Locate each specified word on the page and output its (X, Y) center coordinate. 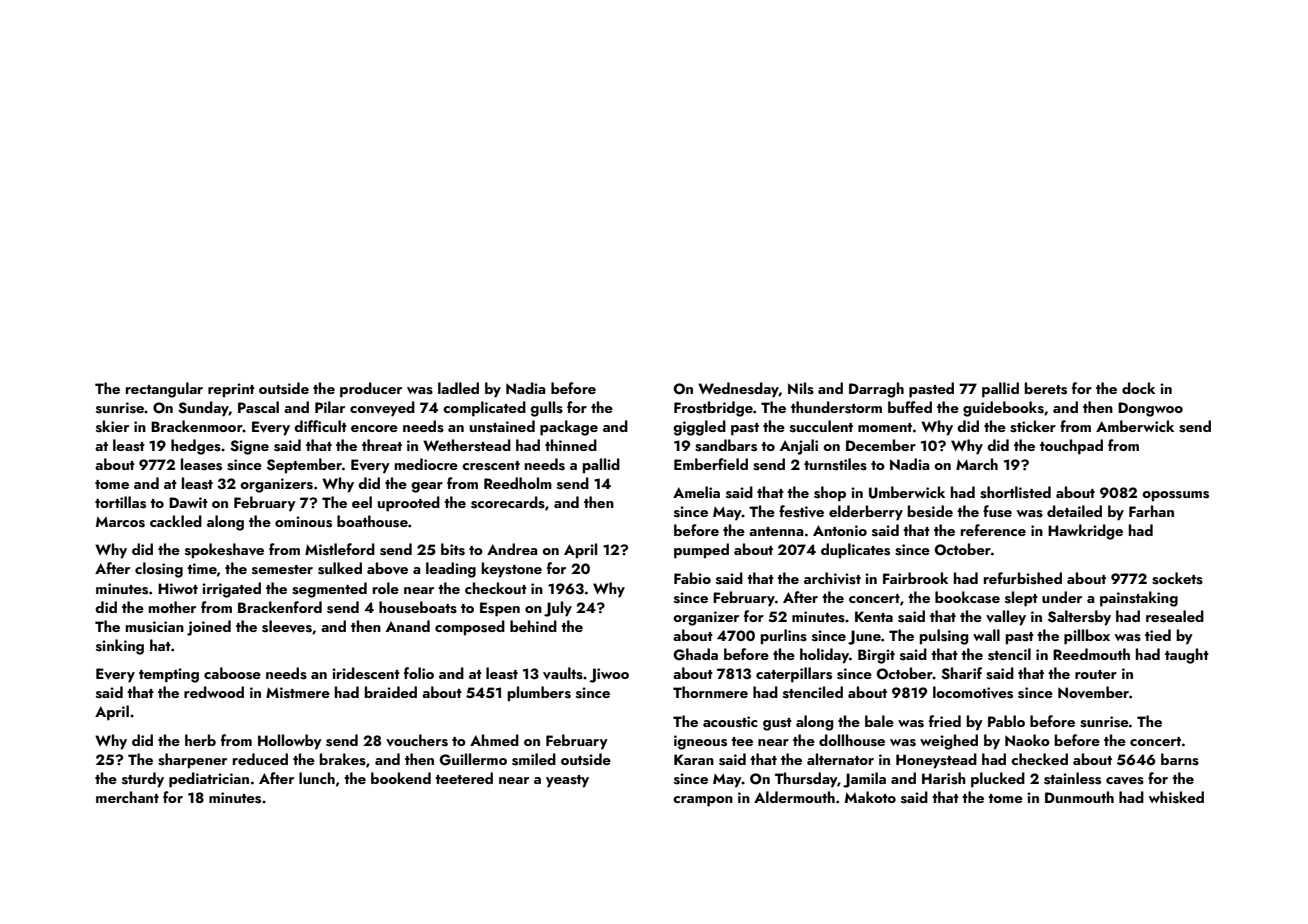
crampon (703, 801)
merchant (127, 797)
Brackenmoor (197, 426)
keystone (512, 570)
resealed (1175, 616)
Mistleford (340, 549)
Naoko (1027, 740)
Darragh (876, 390)
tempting (169, 675)
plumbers (539, 694)
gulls (546, 409)
